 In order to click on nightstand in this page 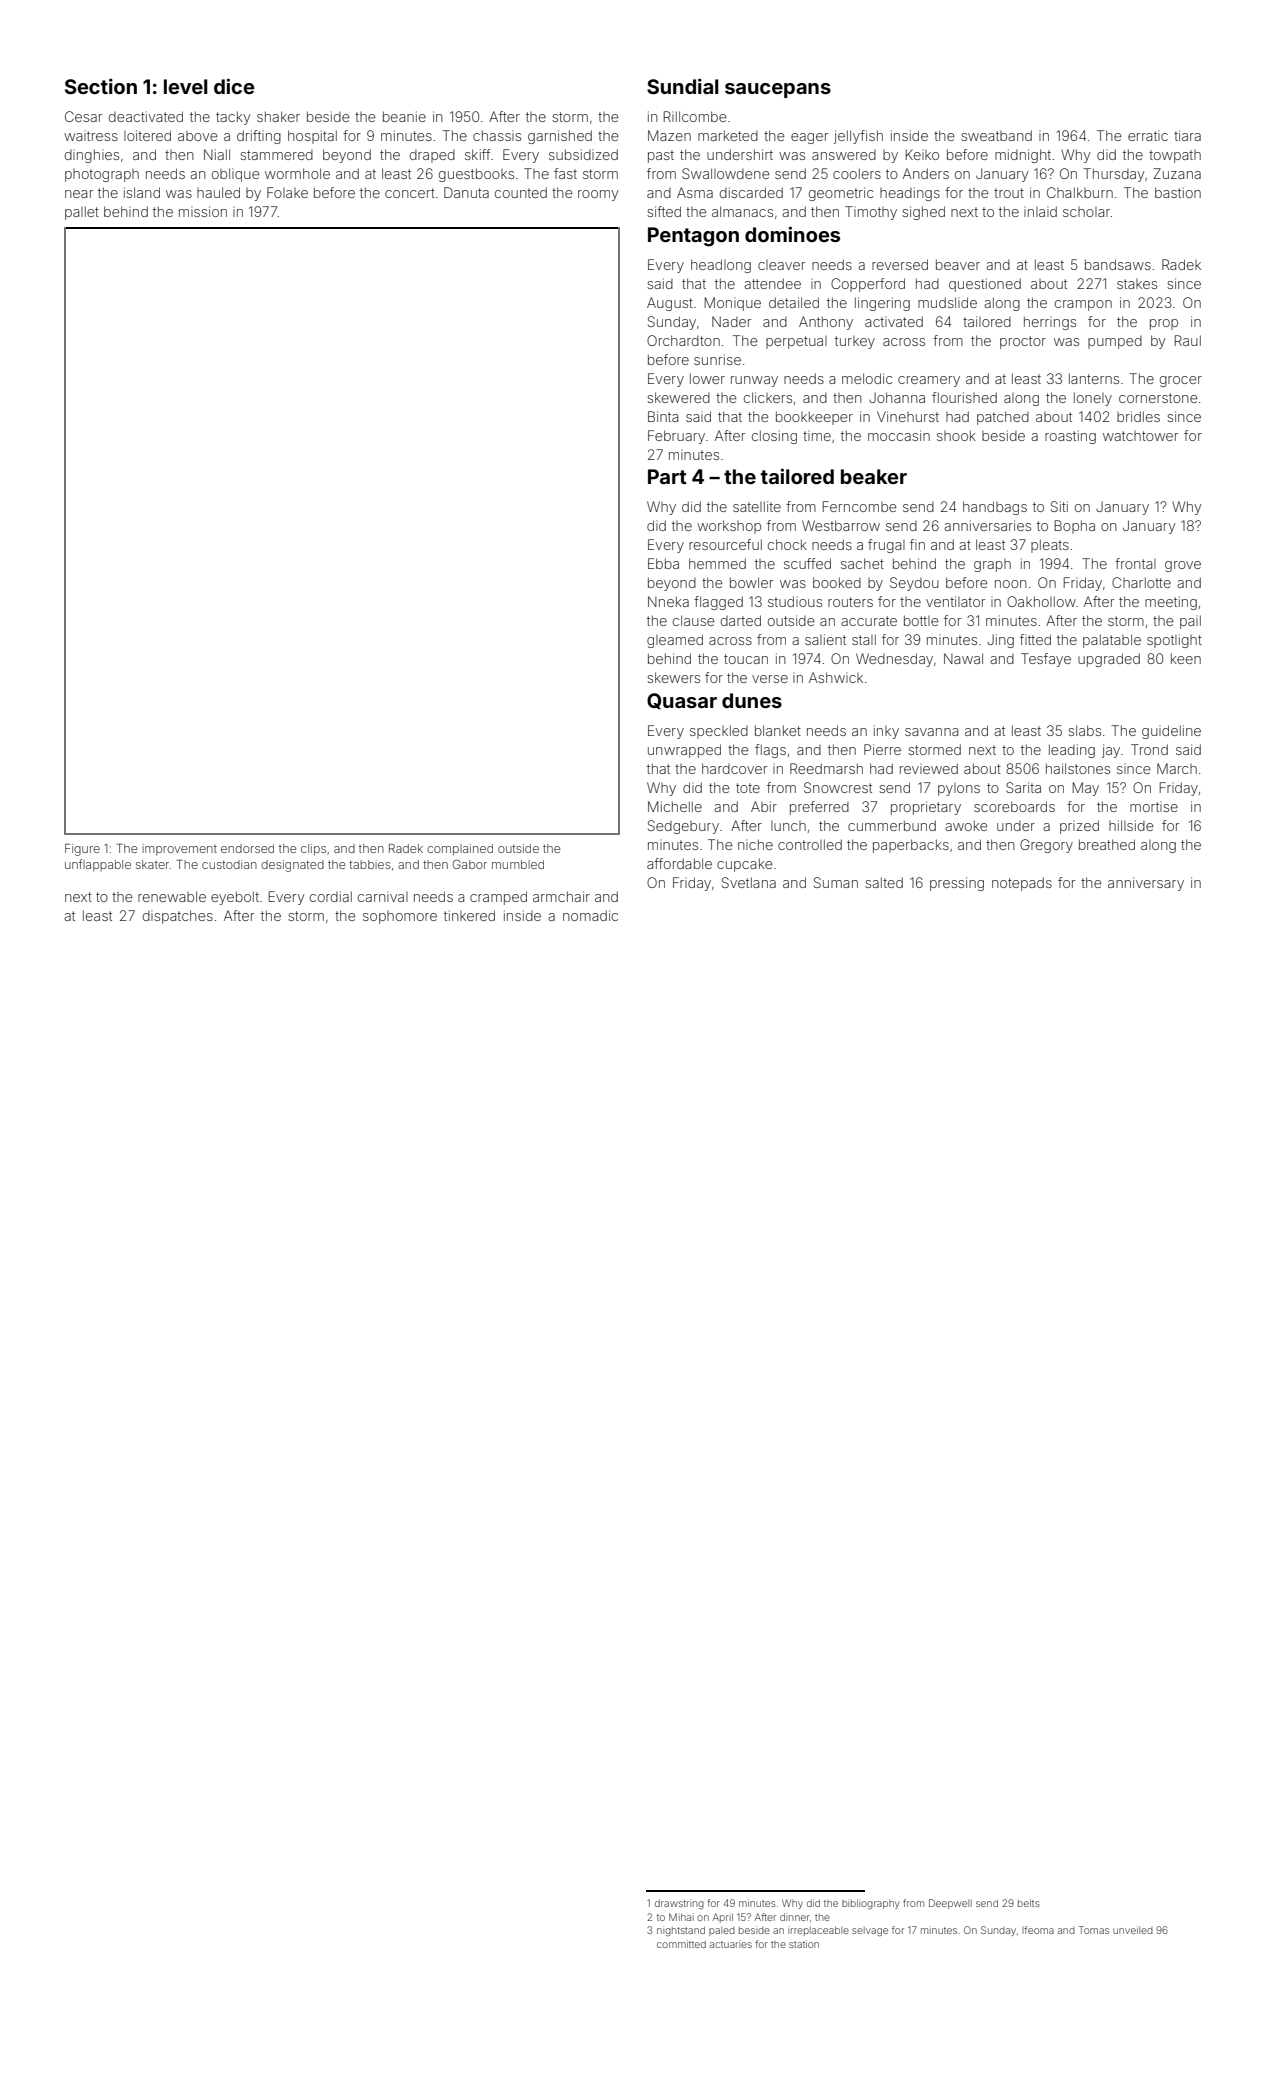, I will do `click(681, 1931)`.
